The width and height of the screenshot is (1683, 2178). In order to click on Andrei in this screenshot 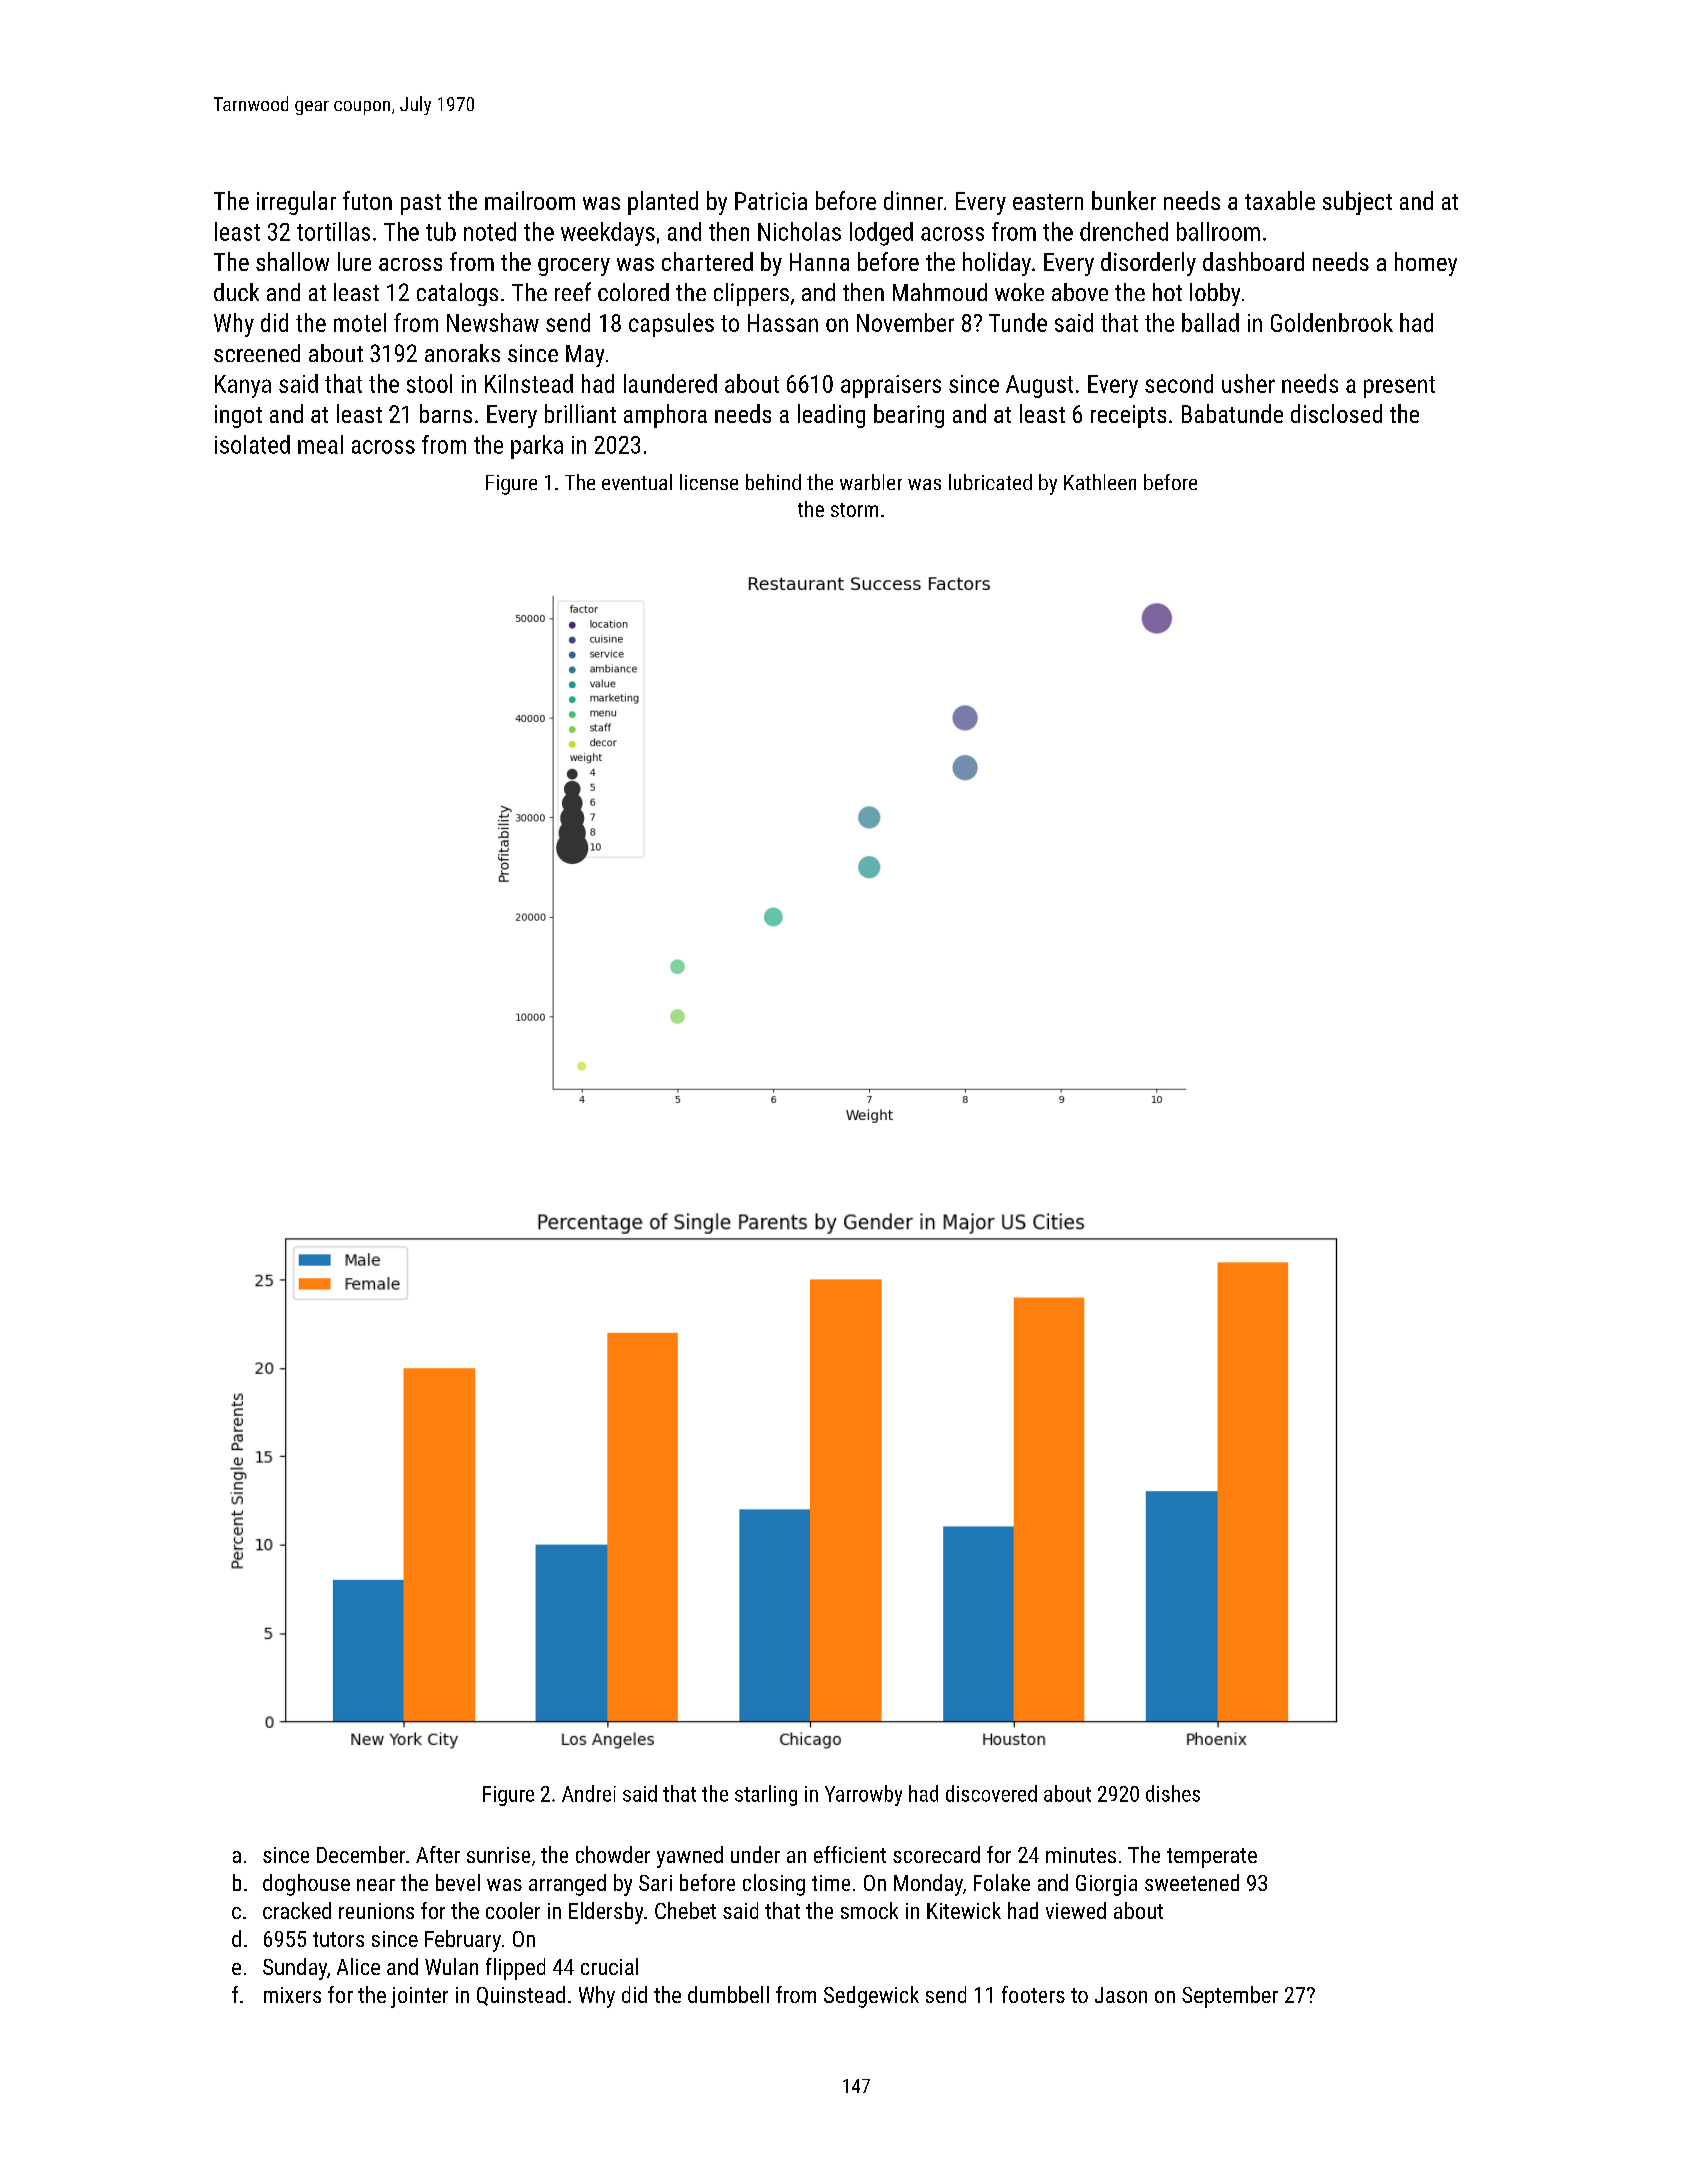, I will do `click(589, 1793)`.
